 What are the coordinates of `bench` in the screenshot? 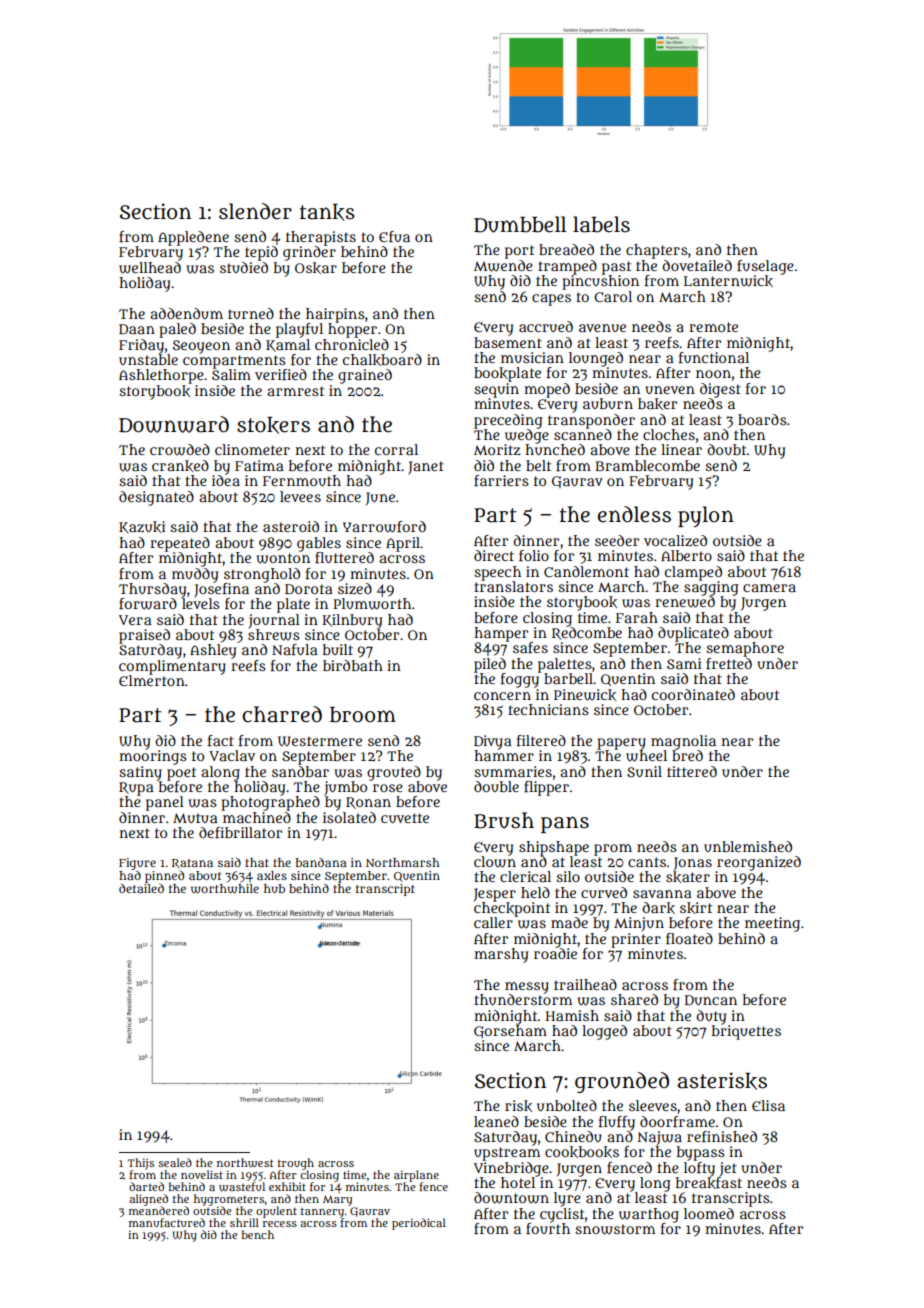 It's located at (258, 1234).
